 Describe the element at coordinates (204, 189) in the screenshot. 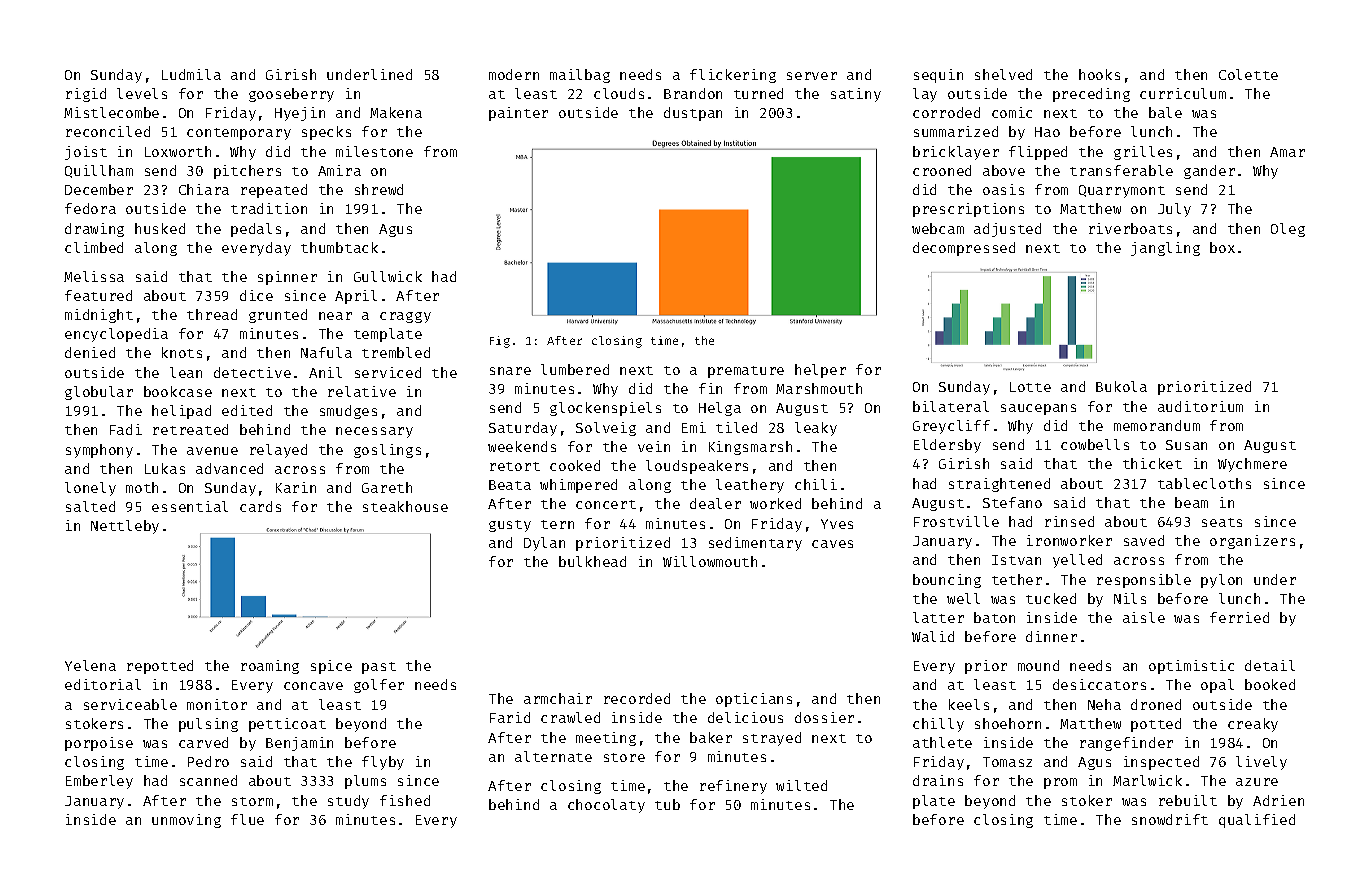

I see `Chiara` at that location.
